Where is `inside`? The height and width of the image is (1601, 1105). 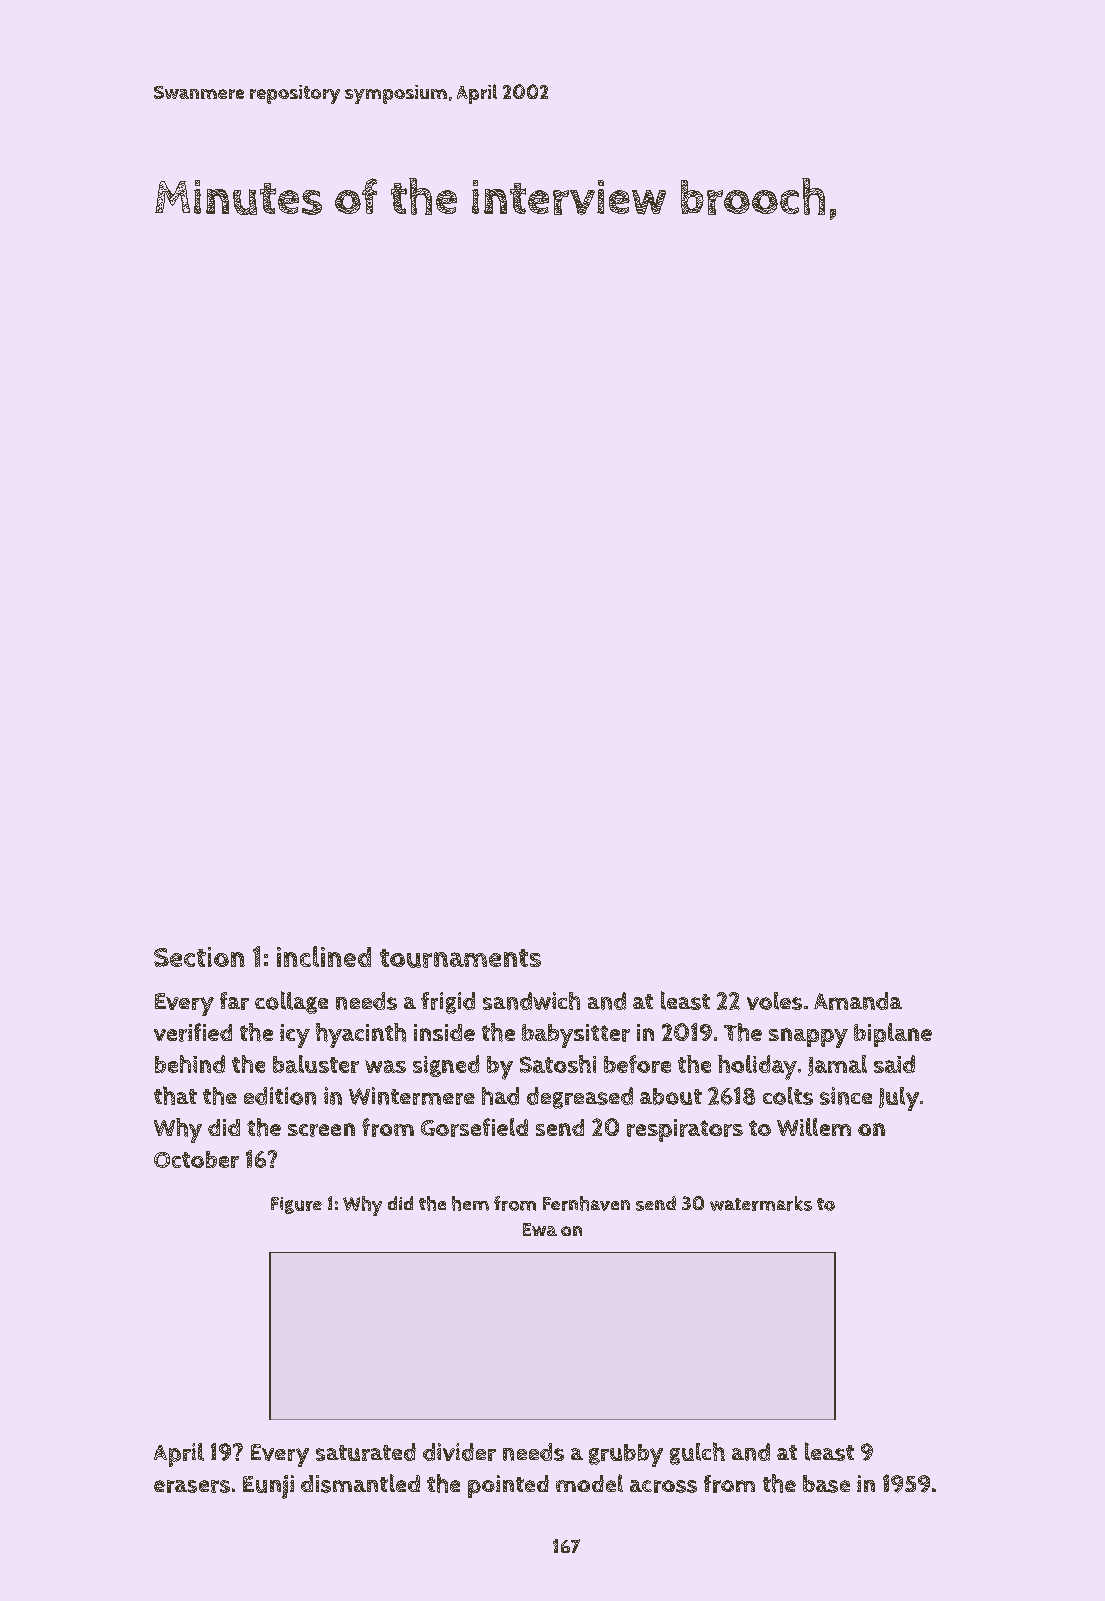
inside is located at coordinates (444, 1032).
